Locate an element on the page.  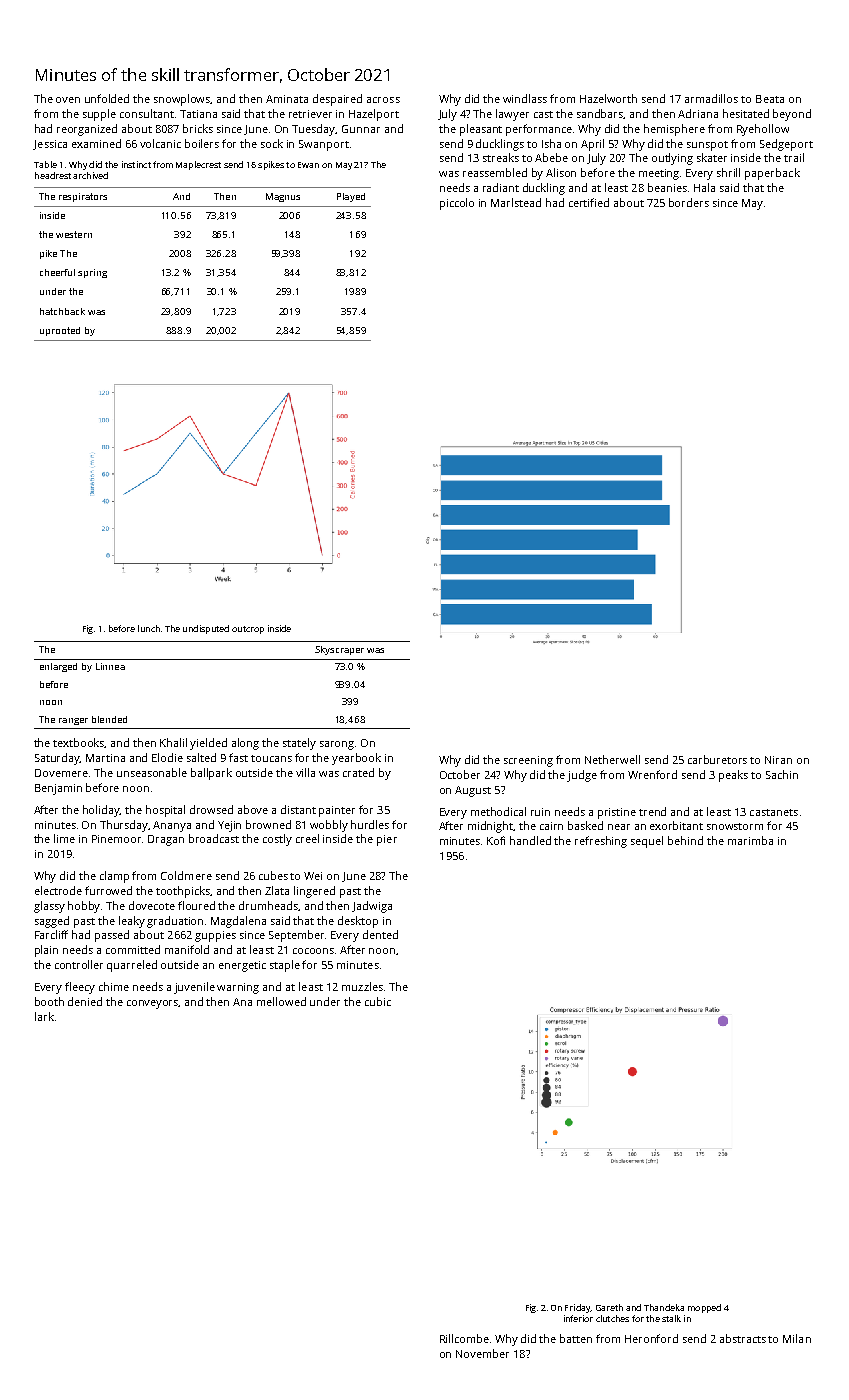
undisputed is located at coordinates (206, 629).
